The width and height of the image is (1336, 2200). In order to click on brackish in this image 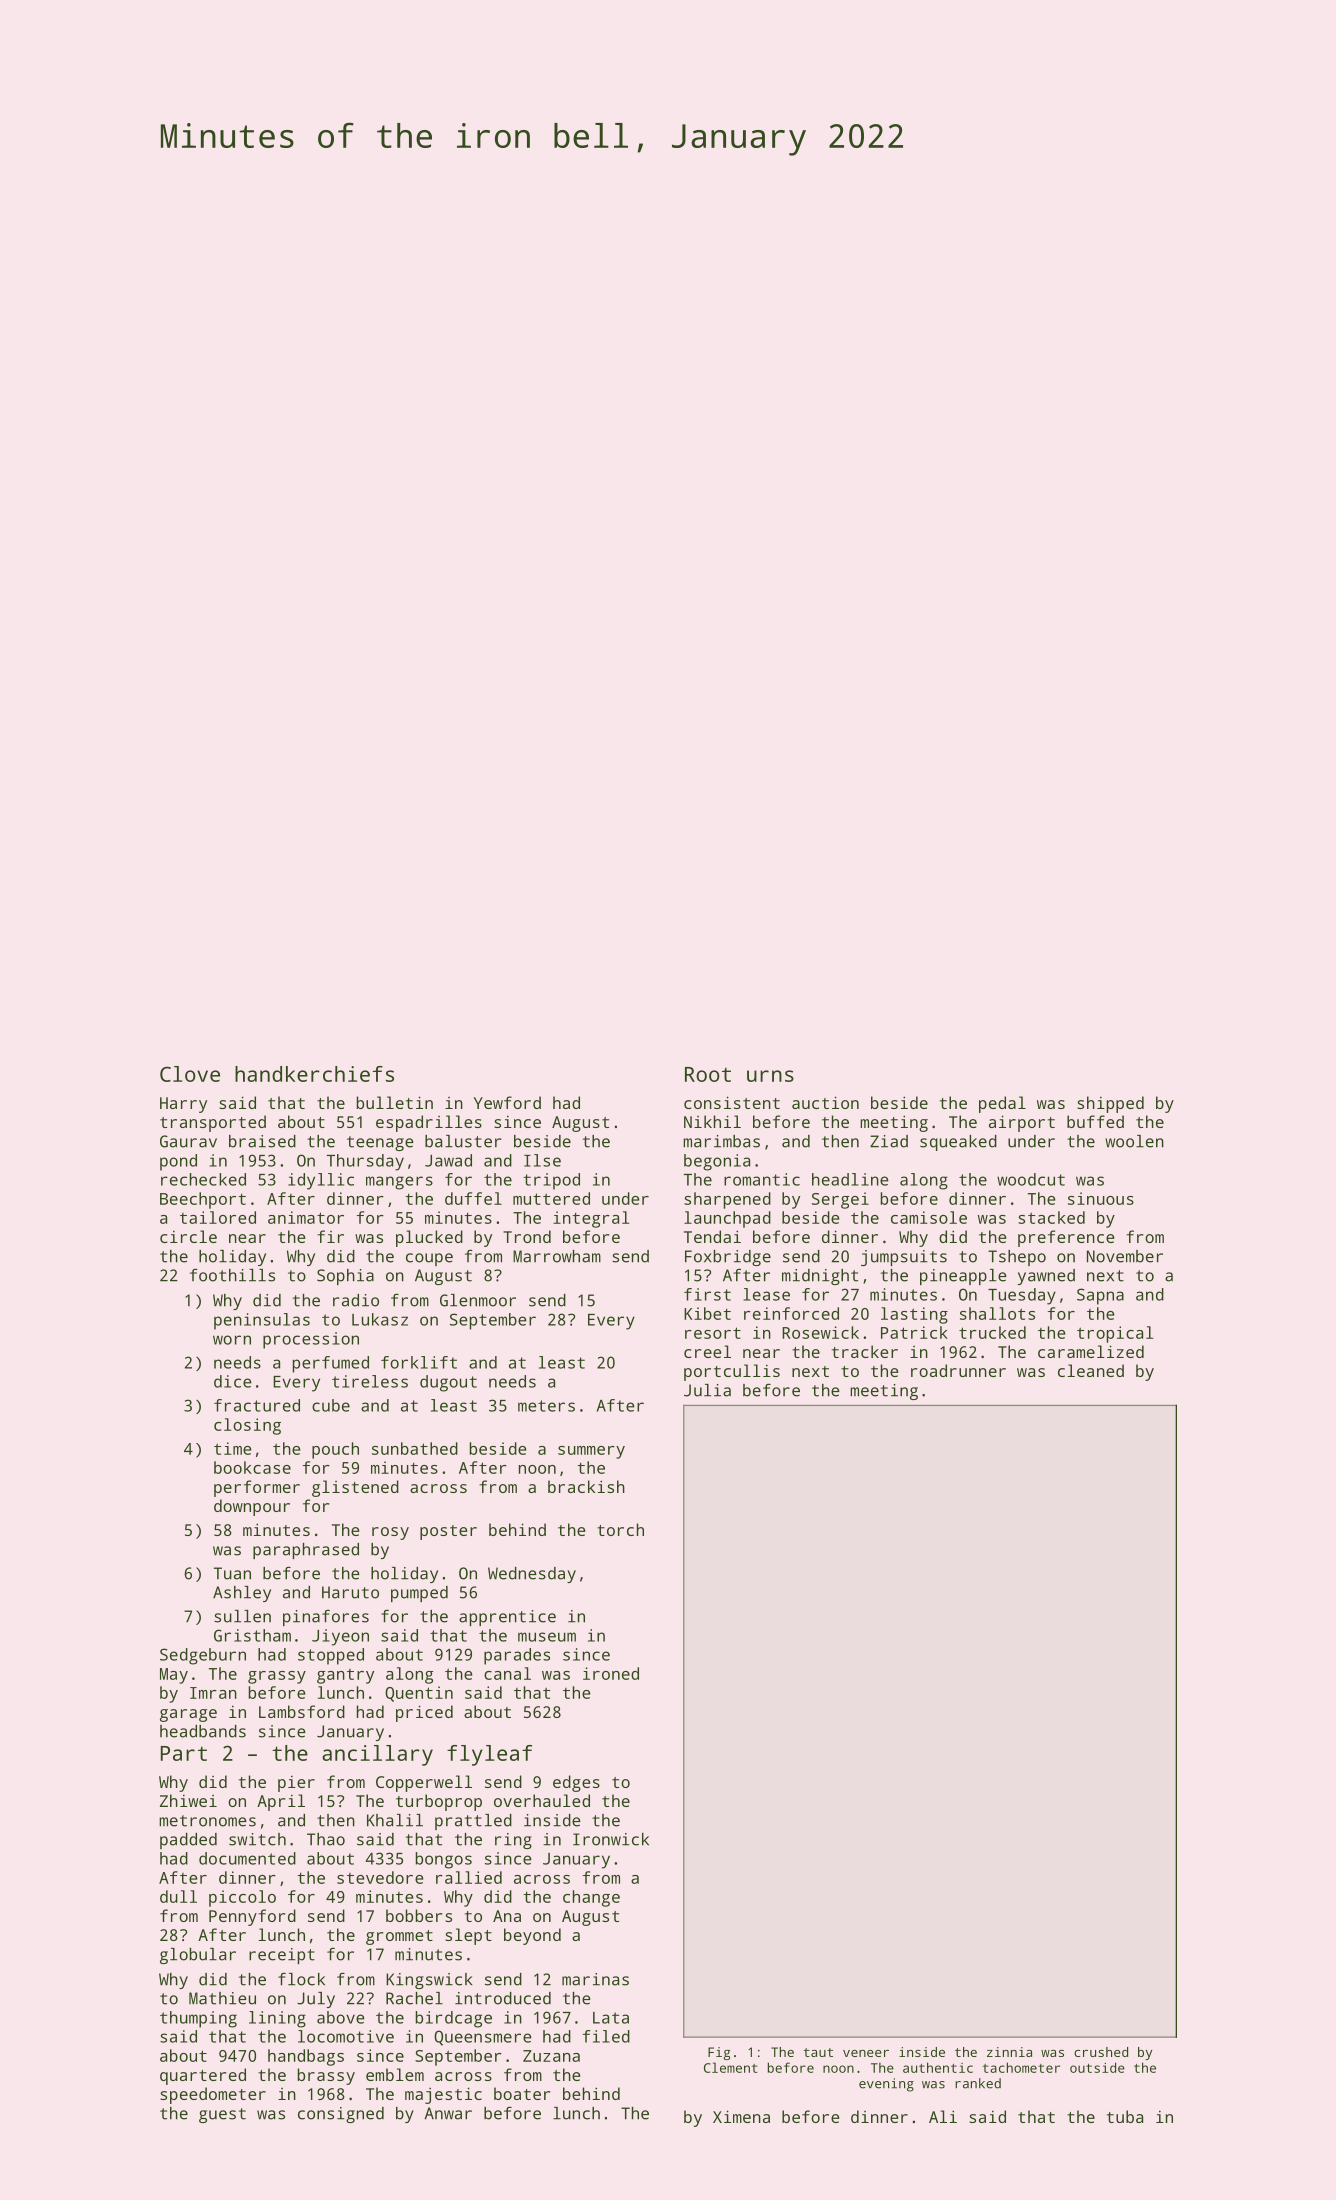, I will do `click(586, 1486)`.
